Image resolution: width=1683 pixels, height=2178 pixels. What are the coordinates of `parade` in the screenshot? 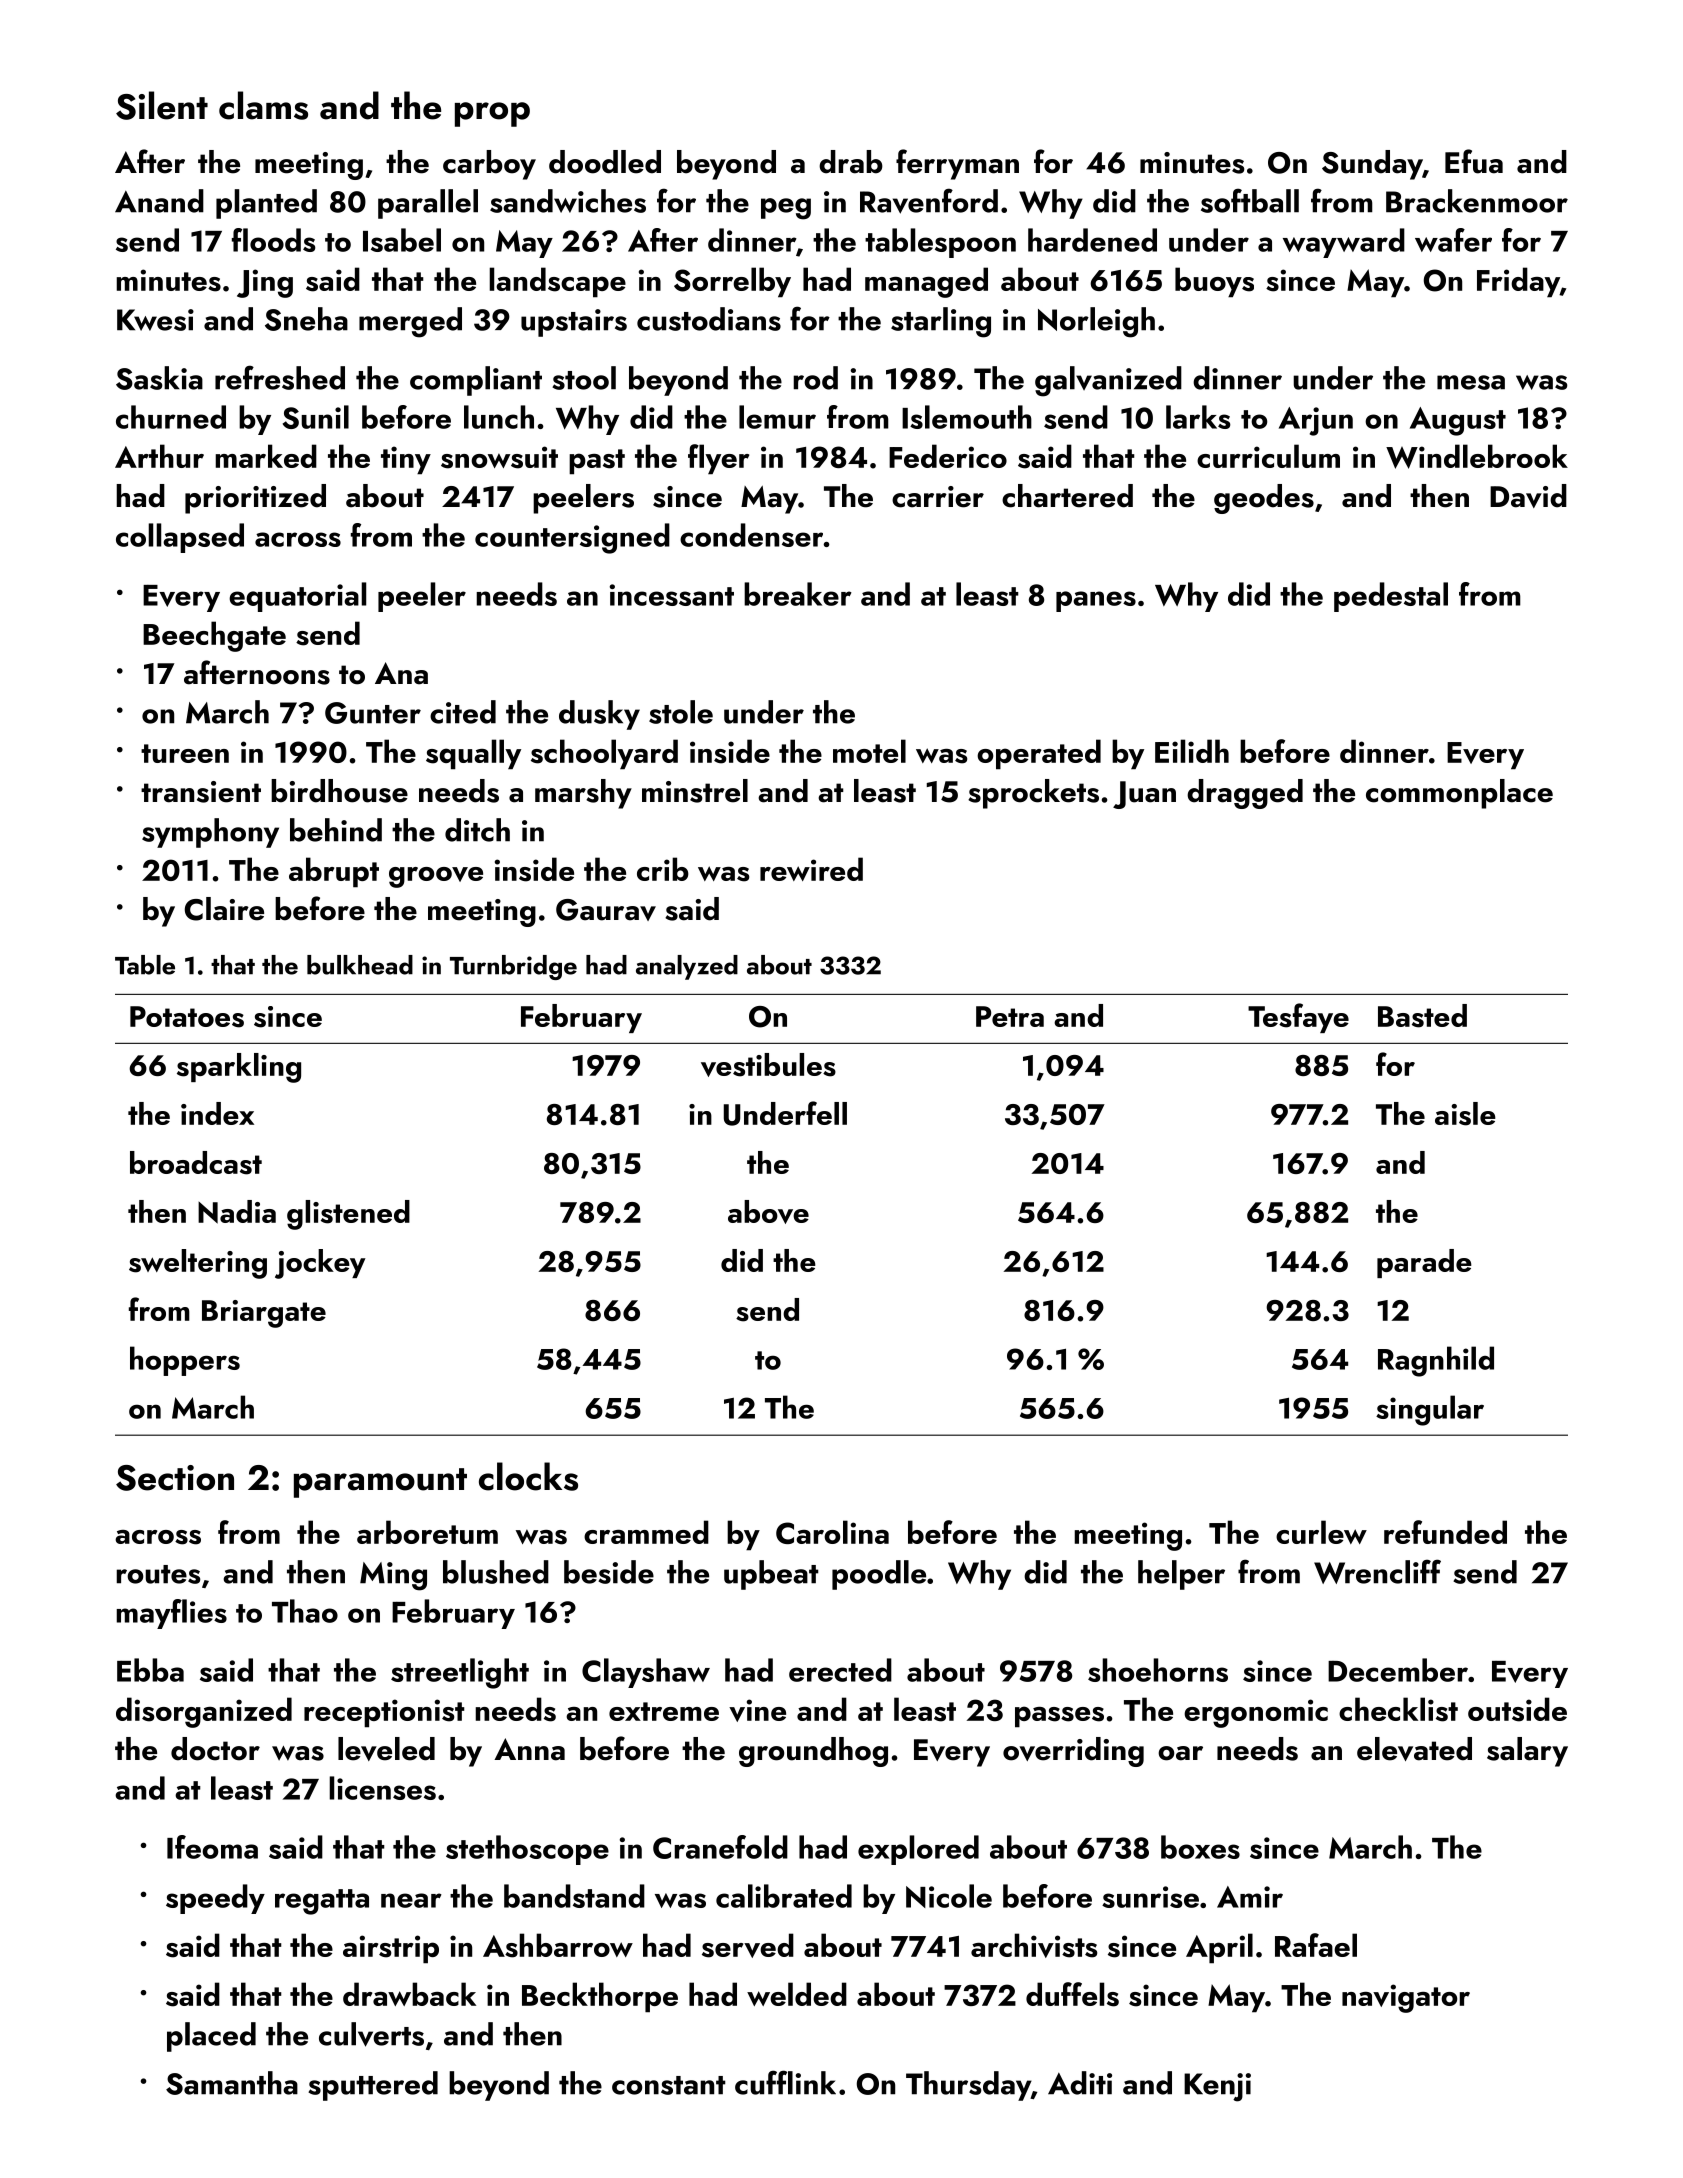 It's located at (1424, 1263).
